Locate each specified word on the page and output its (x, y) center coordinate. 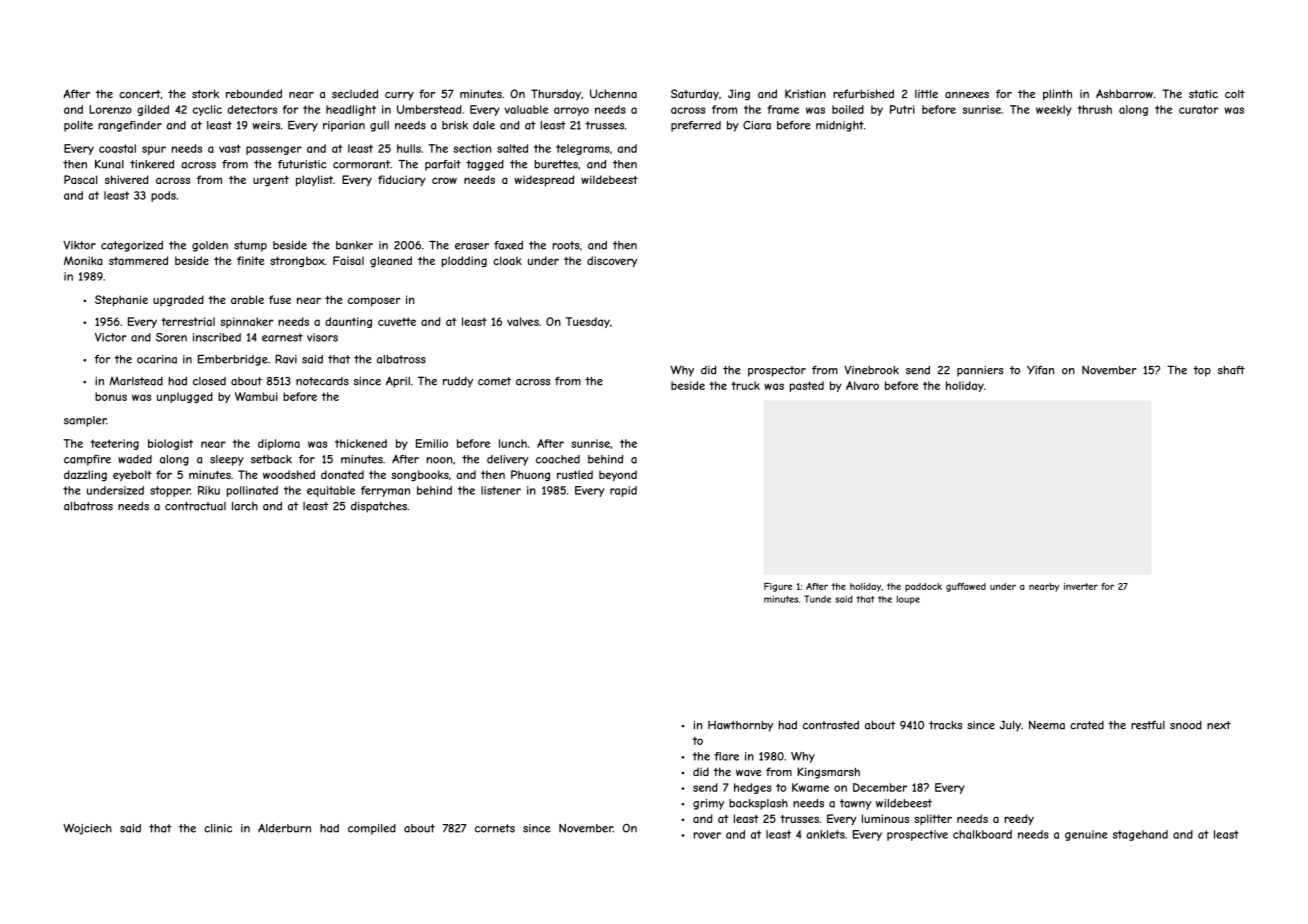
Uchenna (613, 93)
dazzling (85, 475)
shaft (1231, 370)
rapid (623, 491)
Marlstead (136, 381)
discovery (612, 261)
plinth (1057, 95)
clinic (218, 828)
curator (1198, 109)
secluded (355, 93)
